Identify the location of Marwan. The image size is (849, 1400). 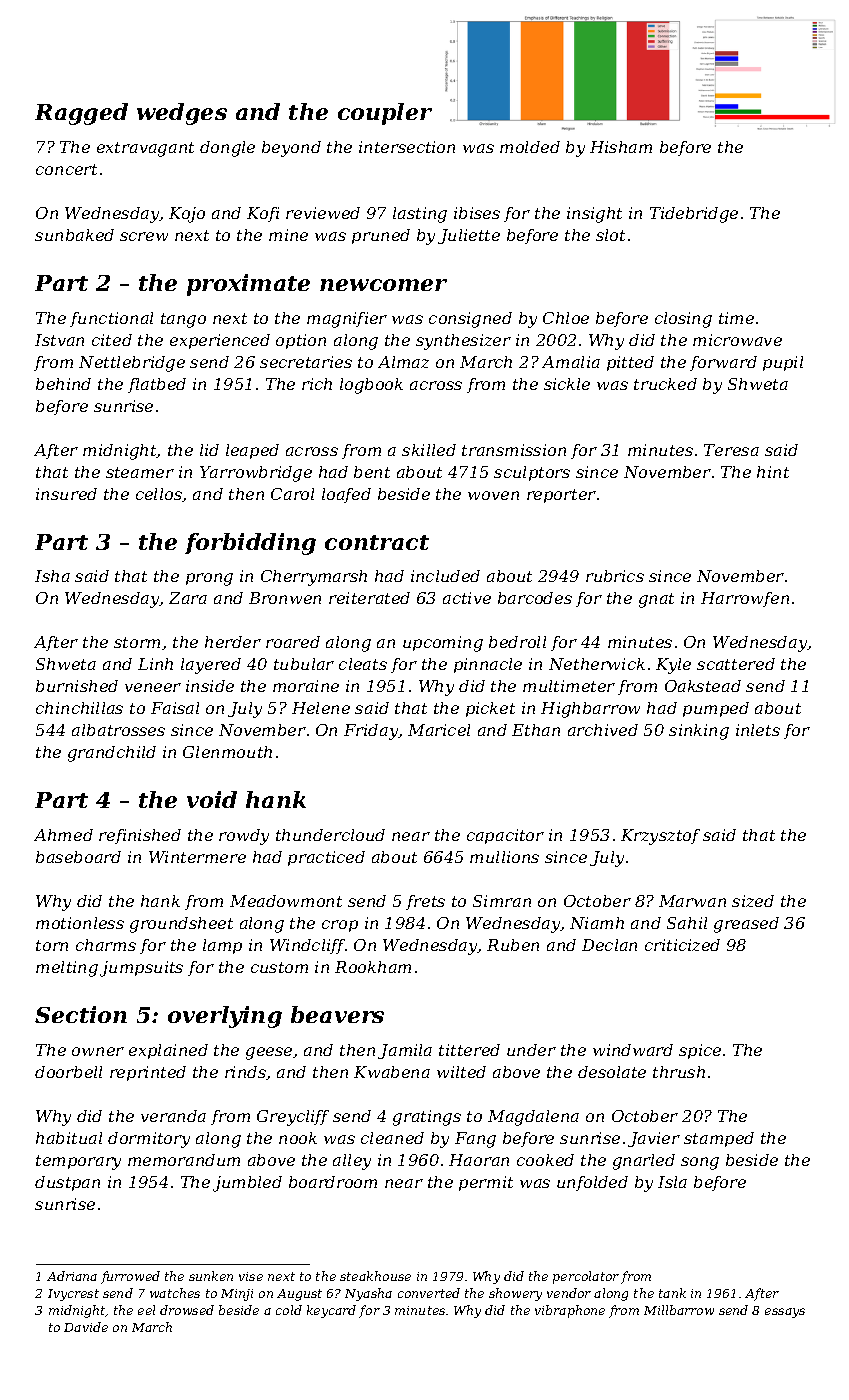
(692, 901).
